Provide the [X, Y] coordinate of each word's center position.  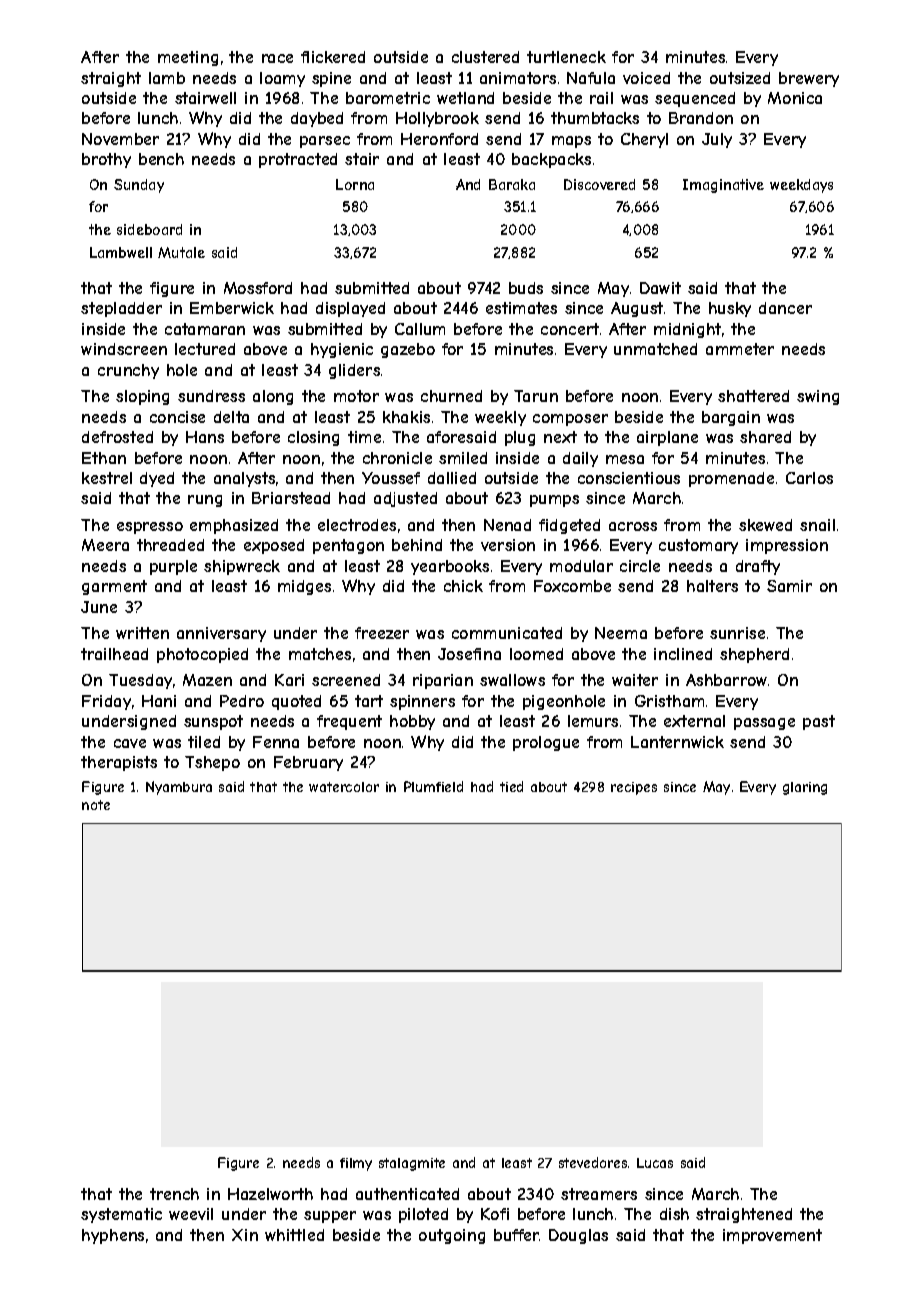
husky [730, 309]
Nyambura [179, 788]
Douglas [578, 1236]
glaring [805, 788]
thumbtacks [595, 118]
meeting [188, 58]
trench [174, 1194]
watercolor [344, 787]
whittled [294, 1235]
